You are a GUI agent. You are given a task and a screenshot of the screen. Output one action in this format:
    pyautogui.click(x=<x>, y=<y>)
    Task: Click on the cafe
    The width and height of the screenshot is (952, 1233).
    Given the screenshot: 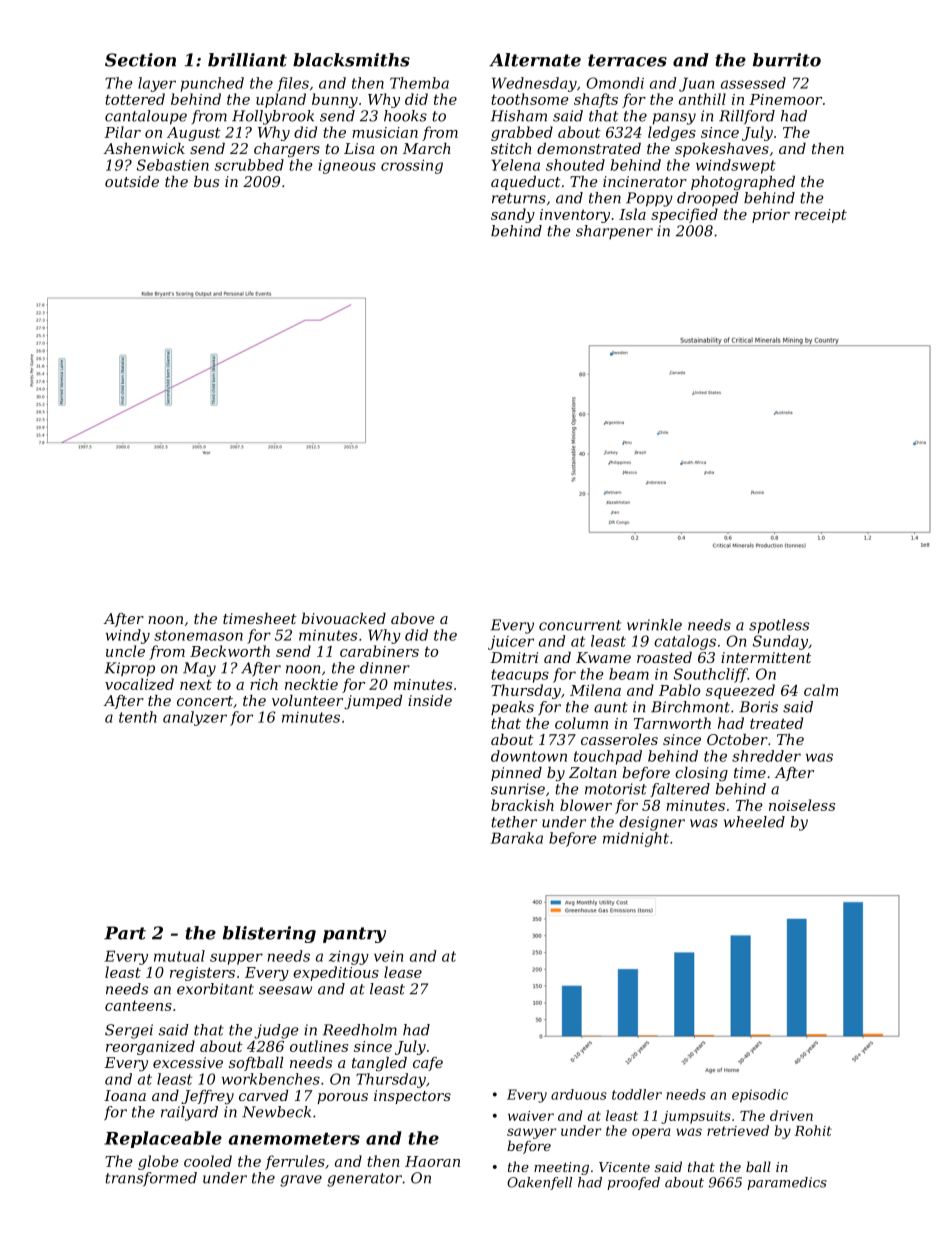 What is the action you would take?
    pyautogui.click(x=428, y=1064)
